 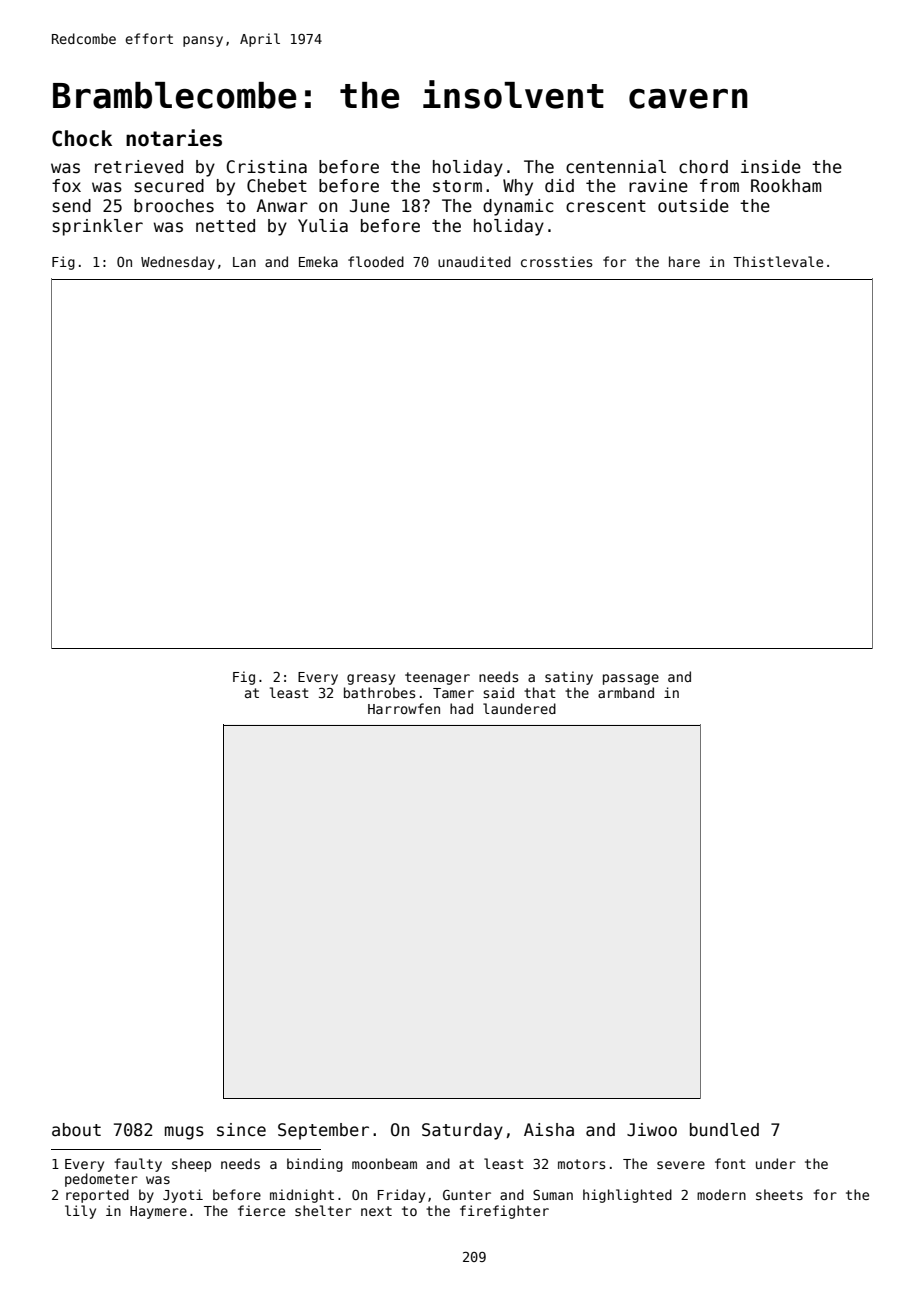 I want to click on lily, so click(x=80, y=1212).
